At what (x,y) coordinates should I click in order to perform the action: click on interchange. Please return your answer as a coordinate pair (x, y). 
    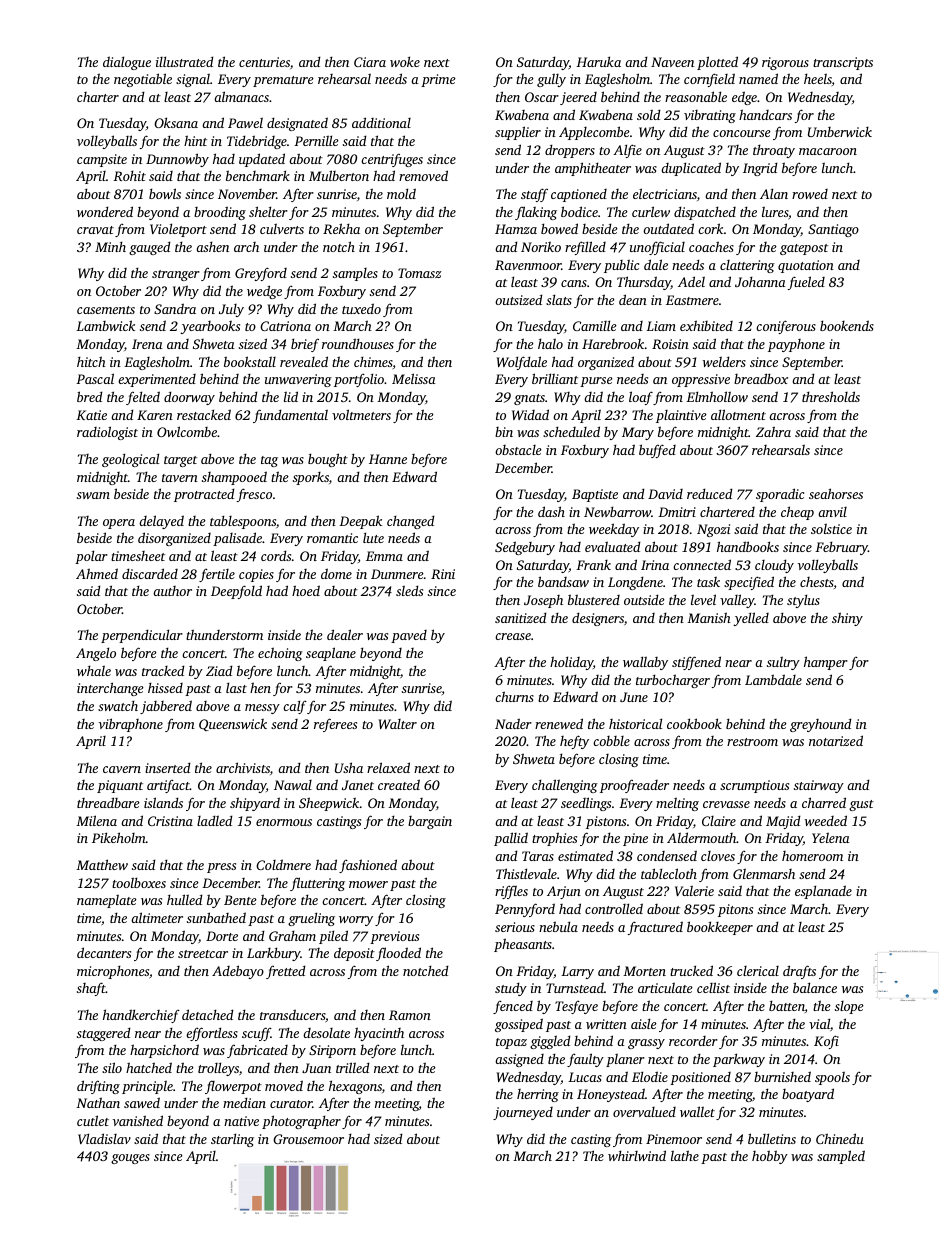
    Looking at the image, I should click on (110, 689).
